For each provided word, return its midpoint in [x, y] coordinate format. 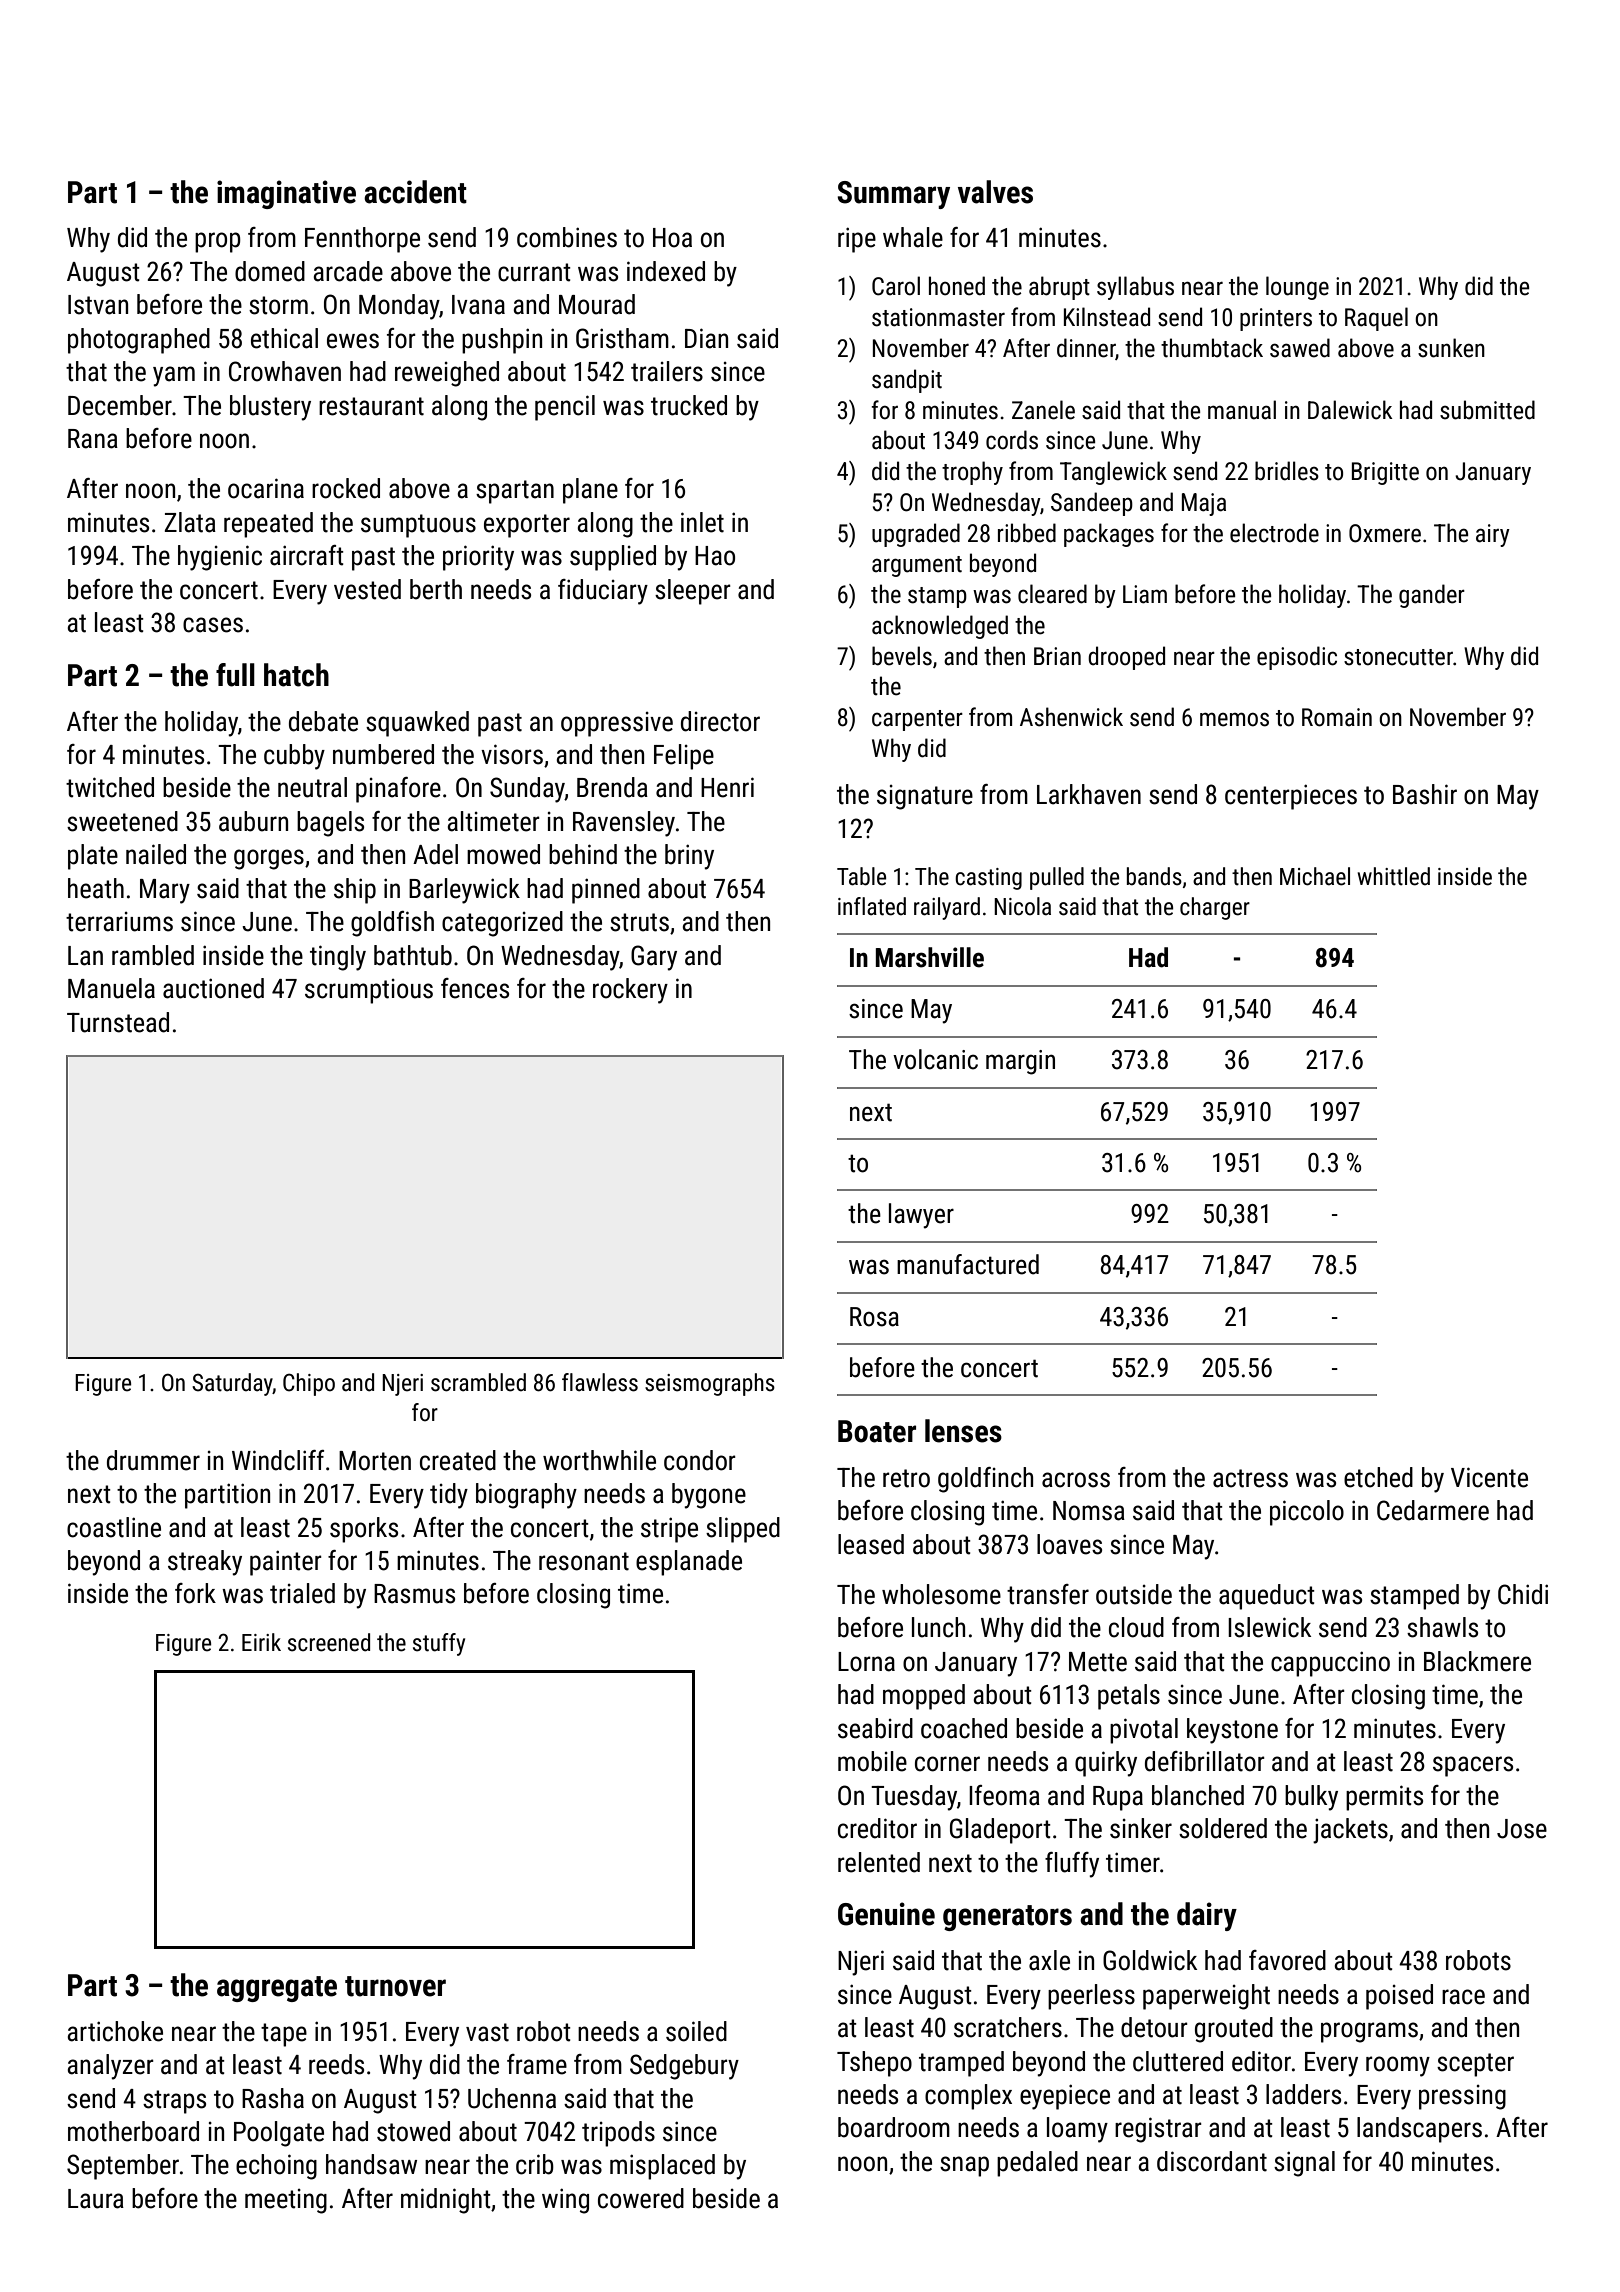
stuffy [439, 1644]
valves [995, 192]
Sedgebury [684, 2067]
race [1463, 1997]
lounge [1297, 288]
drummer [153, 1460]
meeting [286, 2201]
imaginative [286, 194]
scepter [1475, 2065]
